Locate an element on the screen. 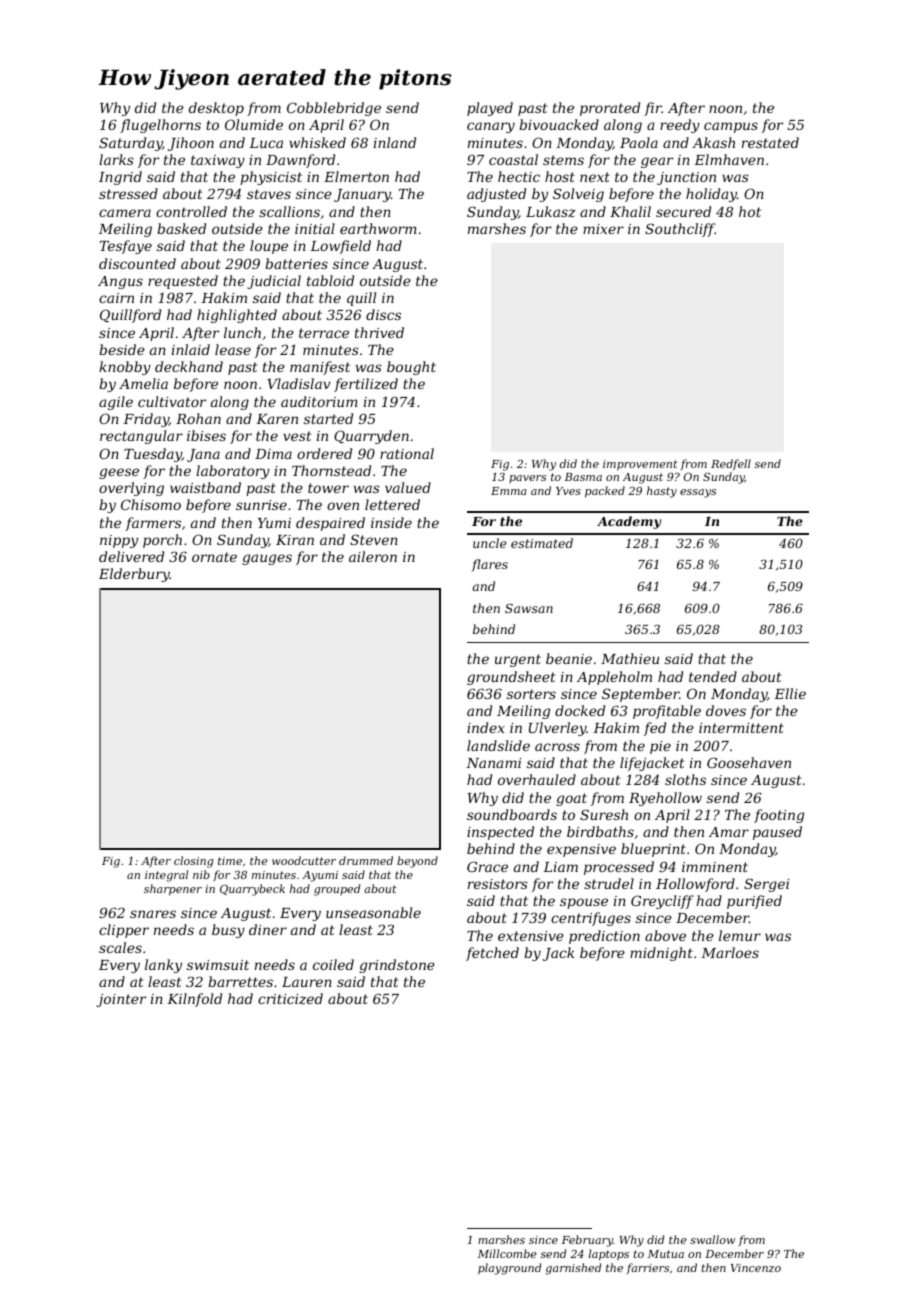 The height and width of the screenshot is (1316, 908). Kilnfold is located at coordinates (194, 1000).
